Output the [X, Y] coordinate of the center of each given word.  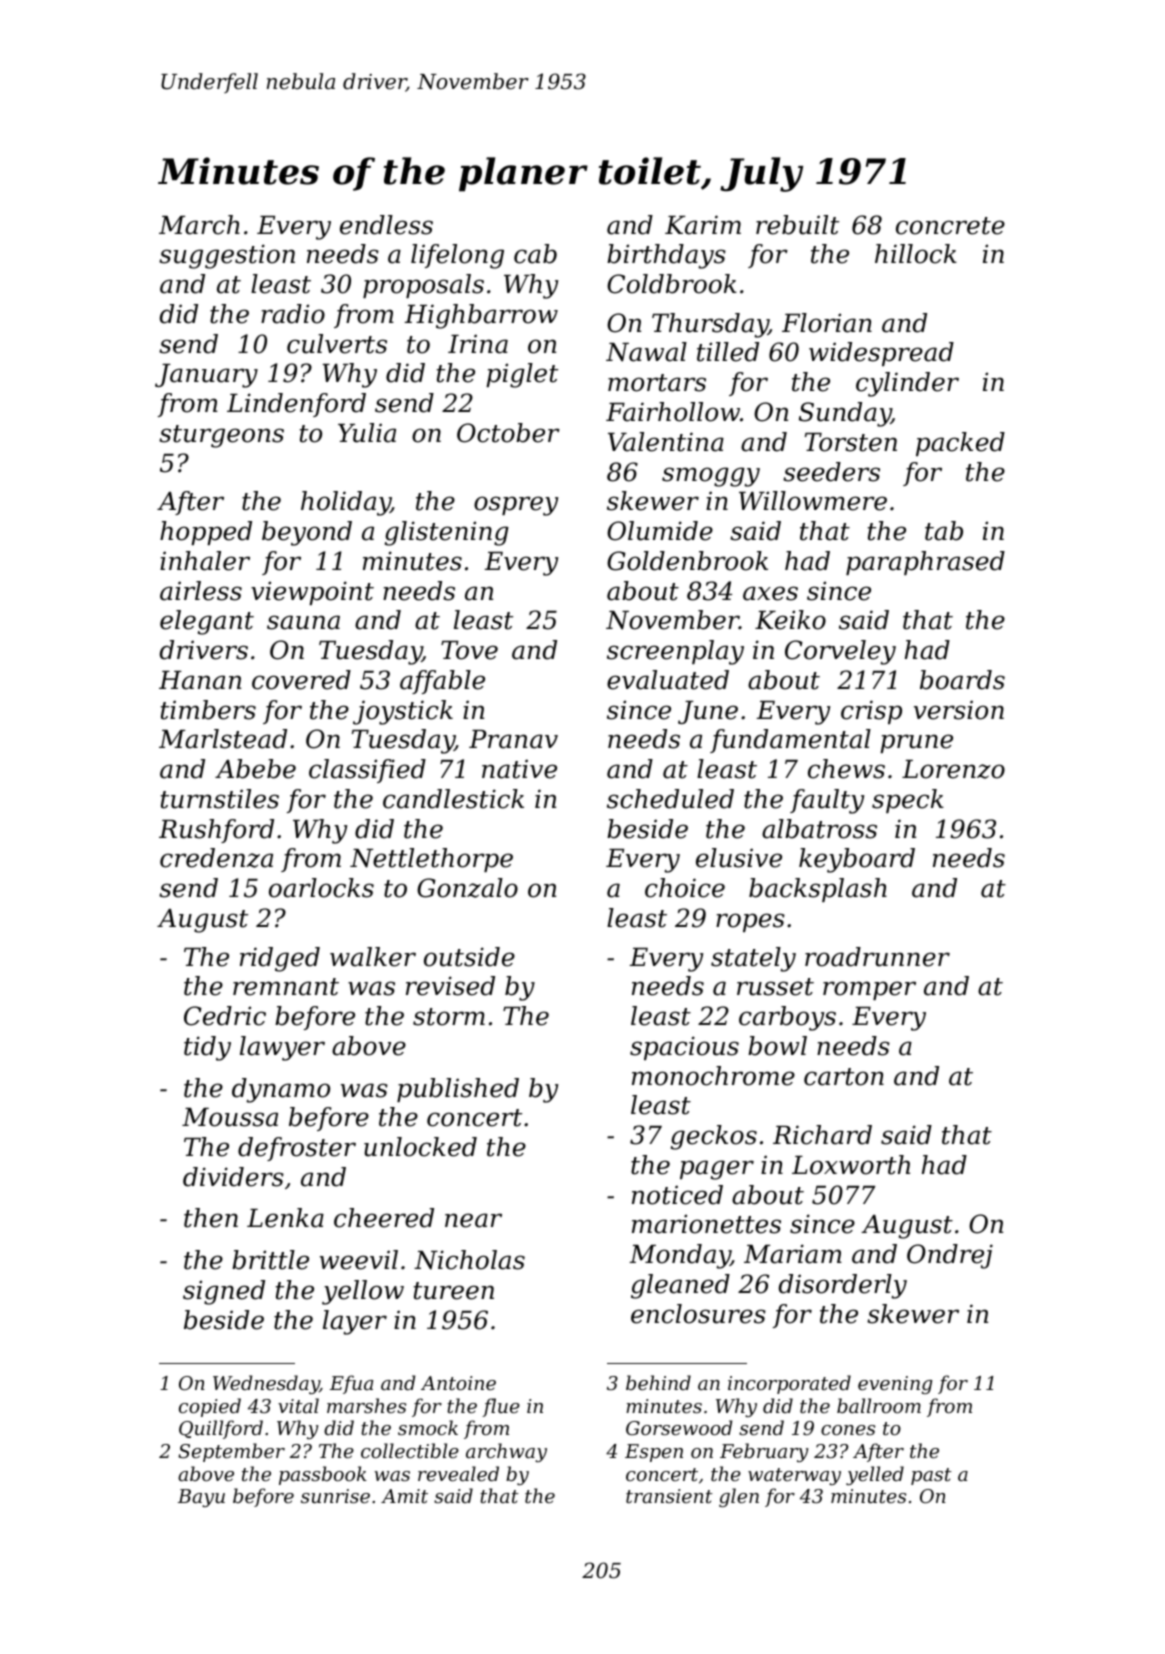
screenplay [675, 652]
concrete [950, 226]
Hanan [200, 680]
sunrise [335, 1496]
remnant [286, 987]
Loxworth [851, 1165]
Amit [404, 1496]
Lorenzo [953, 769]
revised [450, 986]
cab [535, 254]
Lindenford [296, 405]
